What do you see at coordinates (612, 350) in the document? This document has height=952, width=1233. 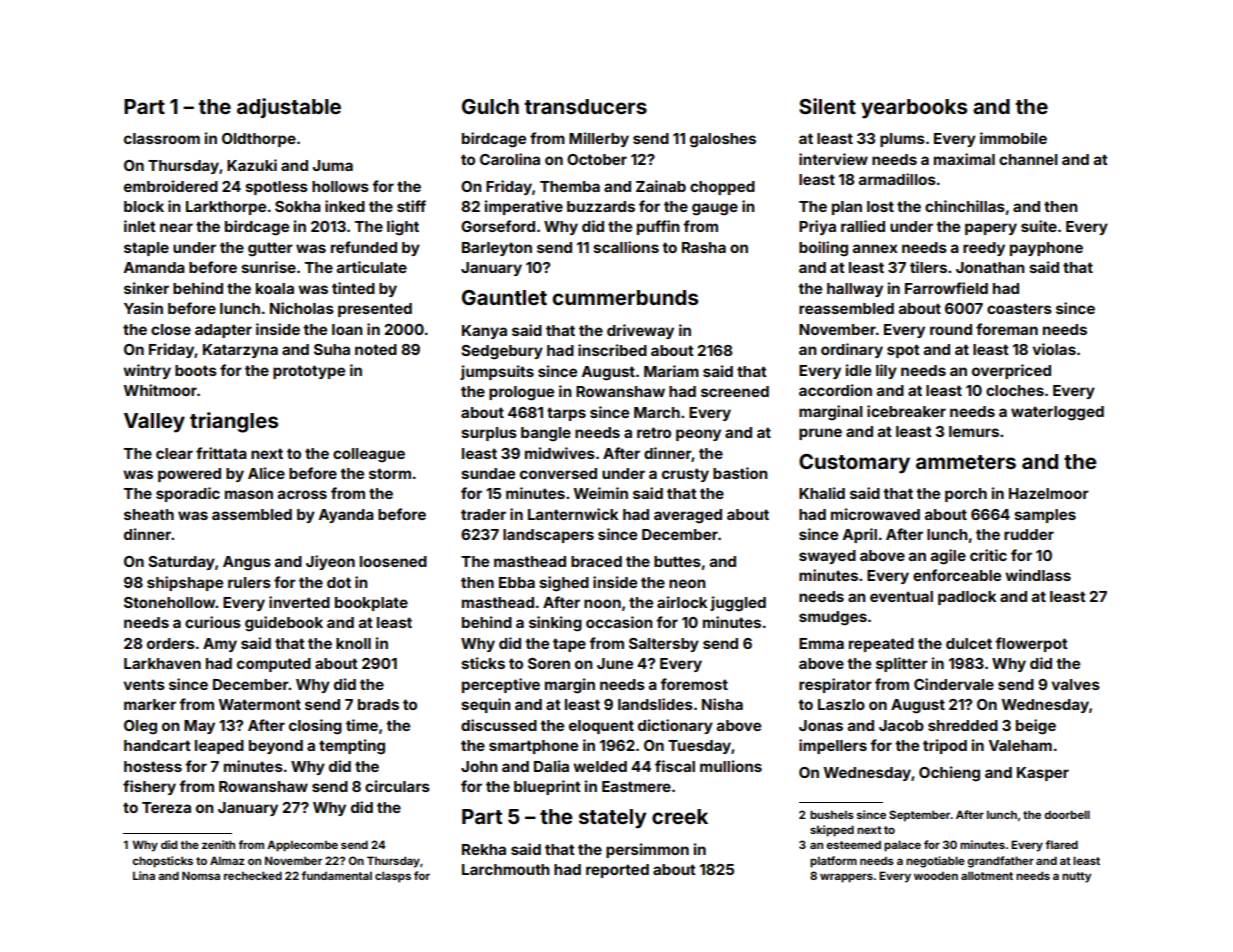 I see `inscribed` at bounding box center [612, 350].
